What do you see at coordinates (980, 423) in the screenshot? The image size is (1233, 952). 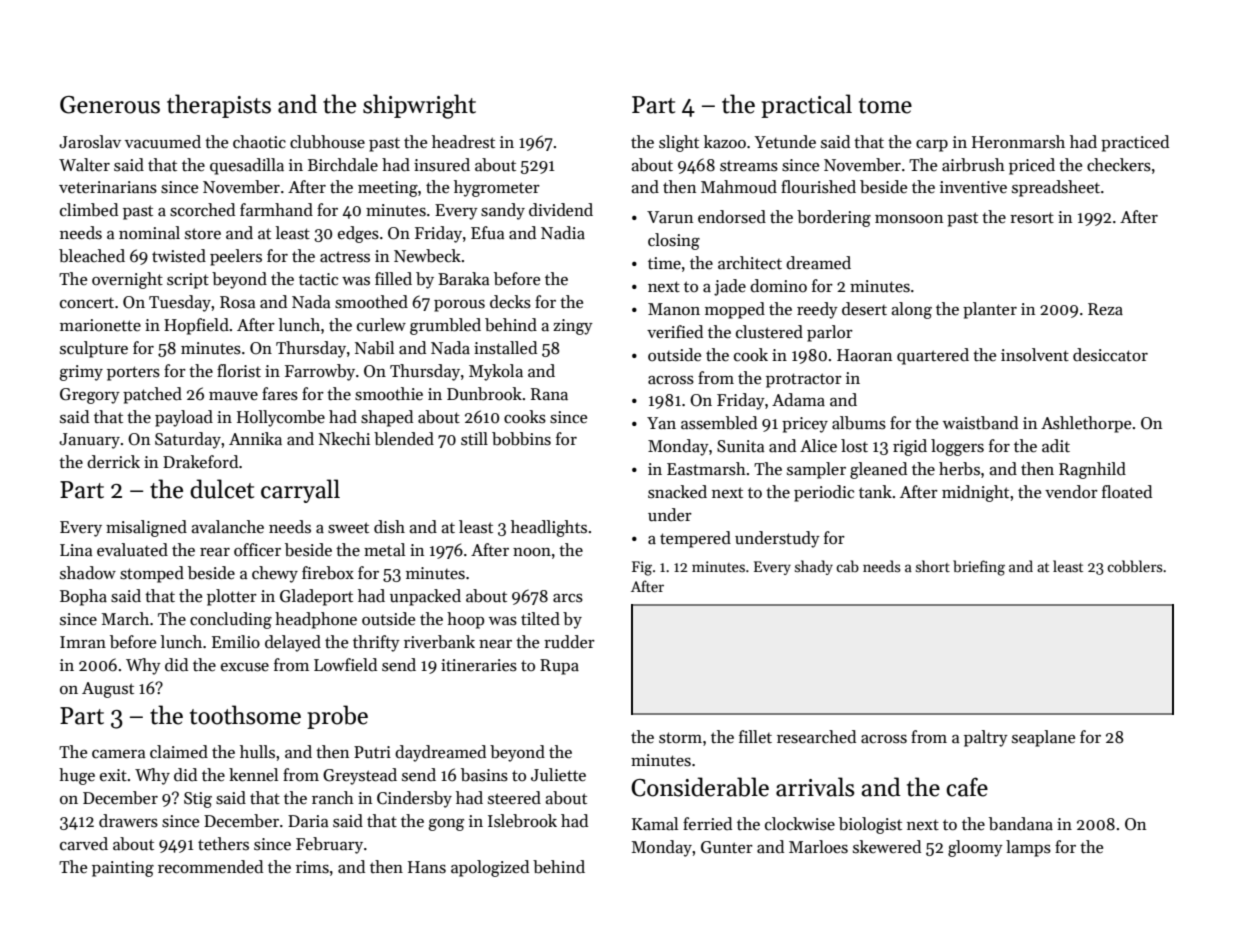 I see `waistband` at bounding box center [980, 423].
